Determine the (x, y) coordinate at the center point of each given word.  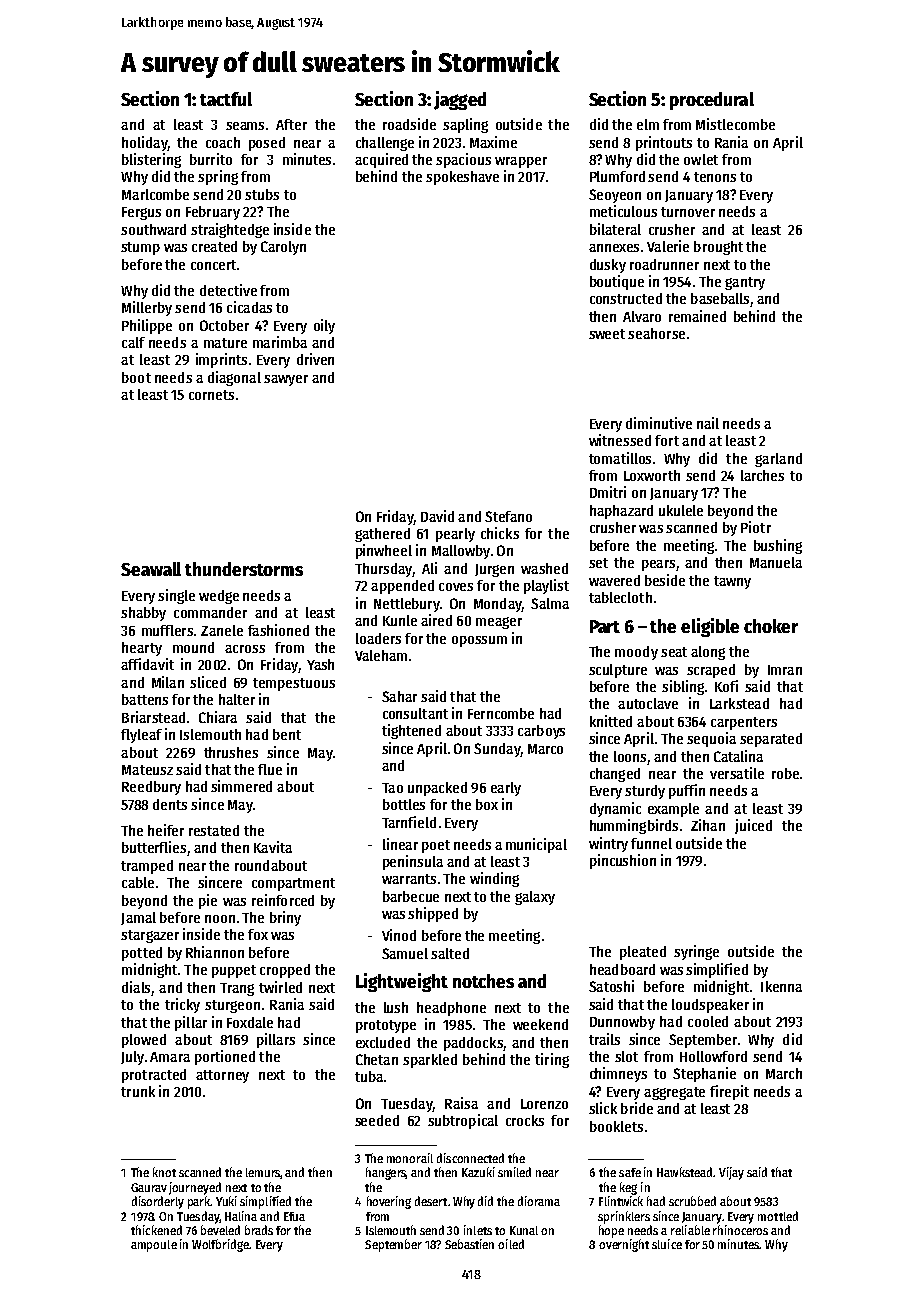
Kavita (273, 847)
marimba (280, 342)
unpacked (437, 789)
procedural (712, 101)
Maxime (493, 142)
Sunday (497, 750)
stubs (262, 194)
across (245, 649)
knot (164, 1172)
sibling (683, 687)
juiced (753, 826)
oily (324, 326)
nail (708, 423)
